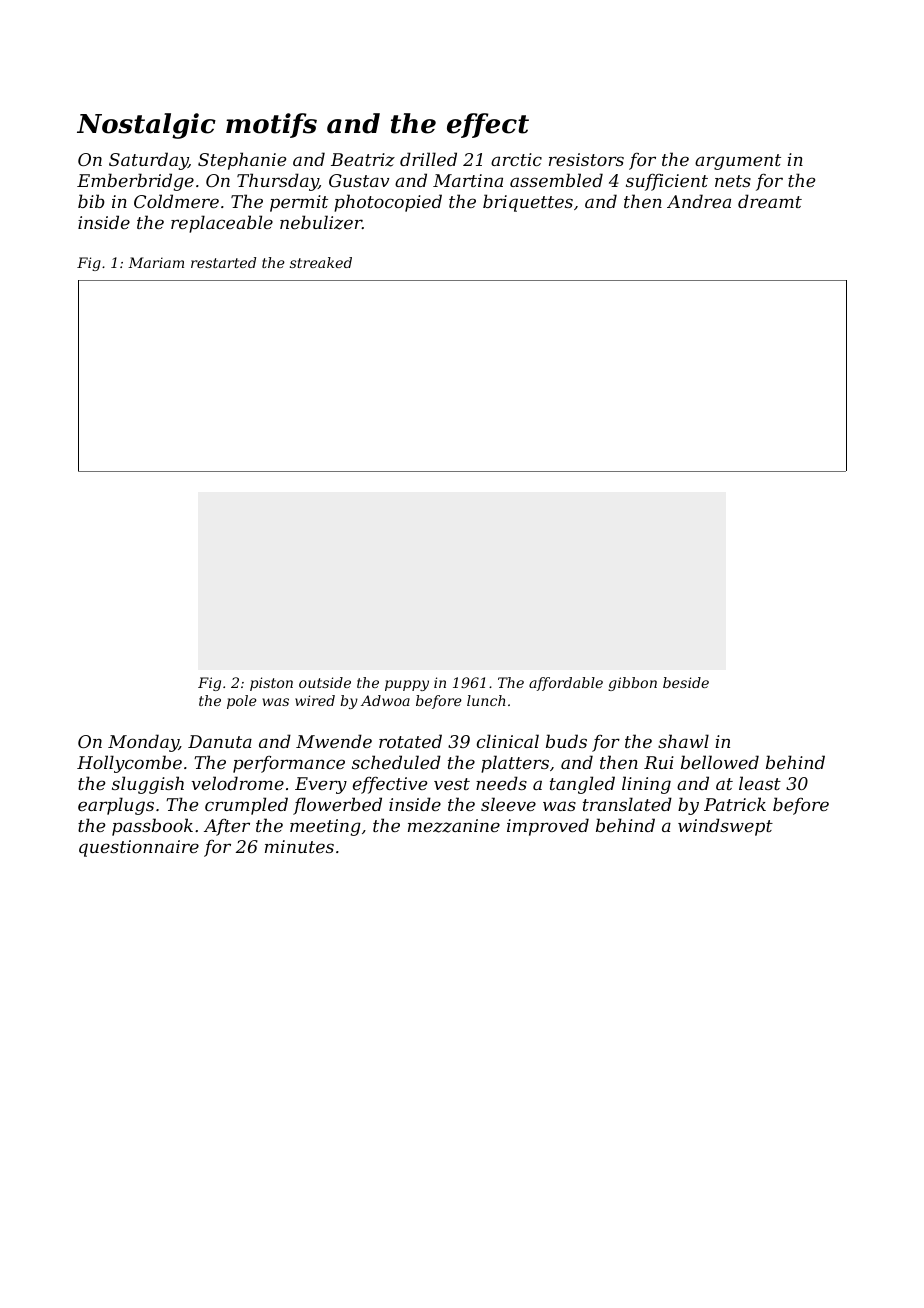  I want to click on Patrick, so click(735, 804).
